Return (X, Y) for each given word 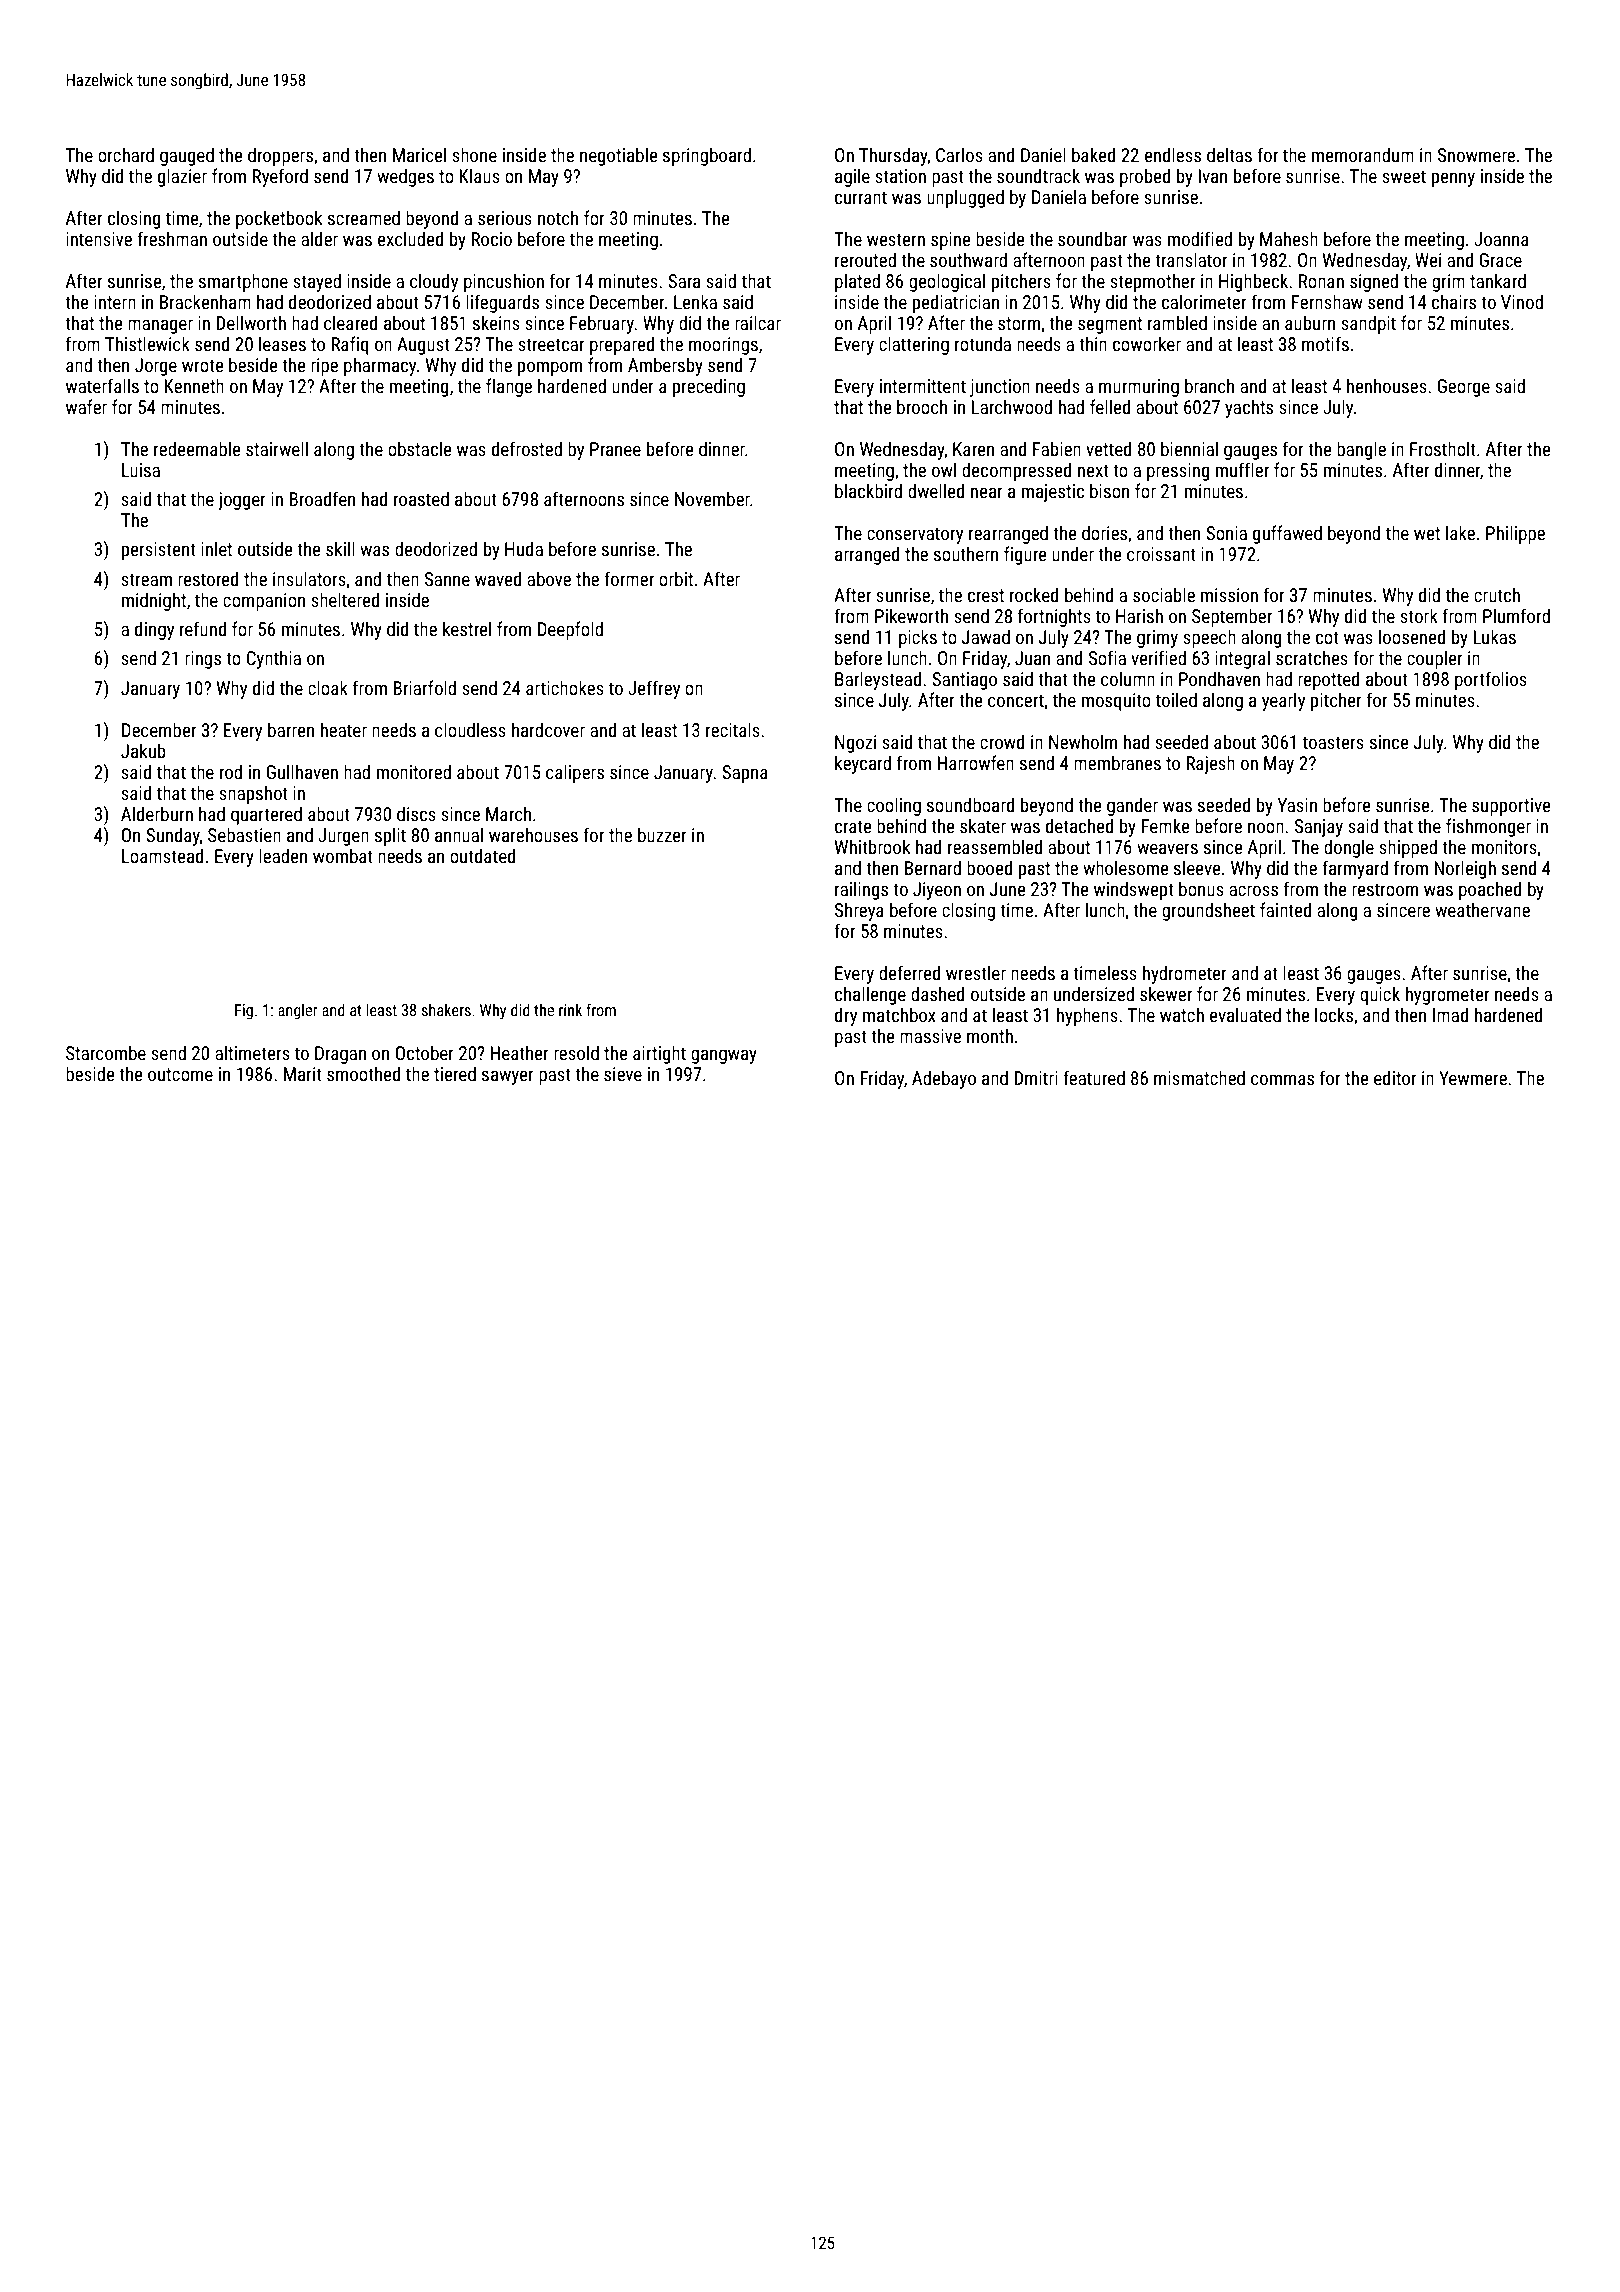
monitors (1504, 847)
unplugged (965, 198)
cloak (328, 687)
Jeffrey (654, 689)
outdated (482, 855)
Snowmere (1476, 155)
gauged (187, 156)
